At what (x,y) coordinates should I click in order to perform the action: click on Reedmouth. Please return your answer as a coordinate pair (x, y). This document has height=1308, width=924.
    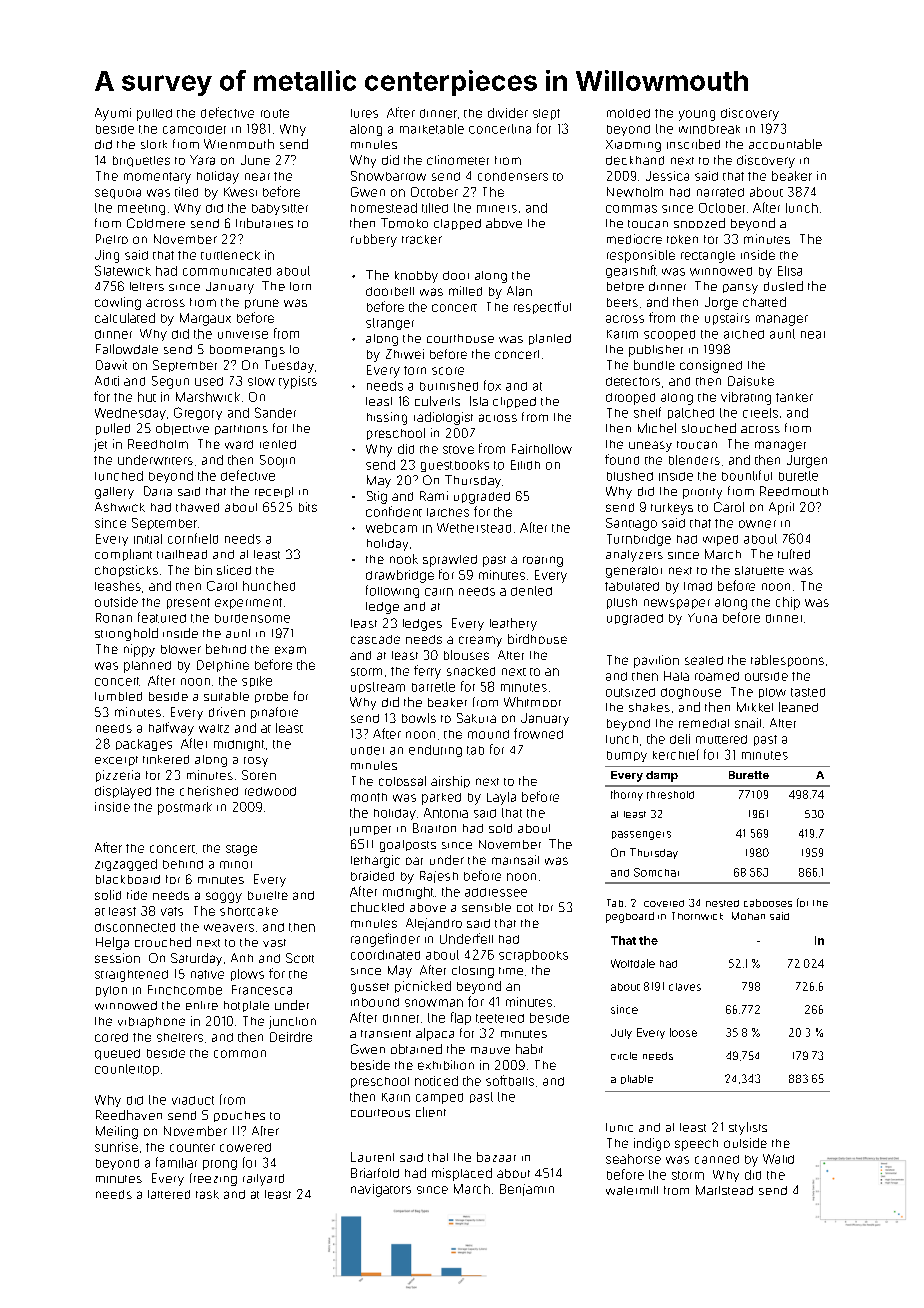
    Looking at the image, I should click on (794, 491).
